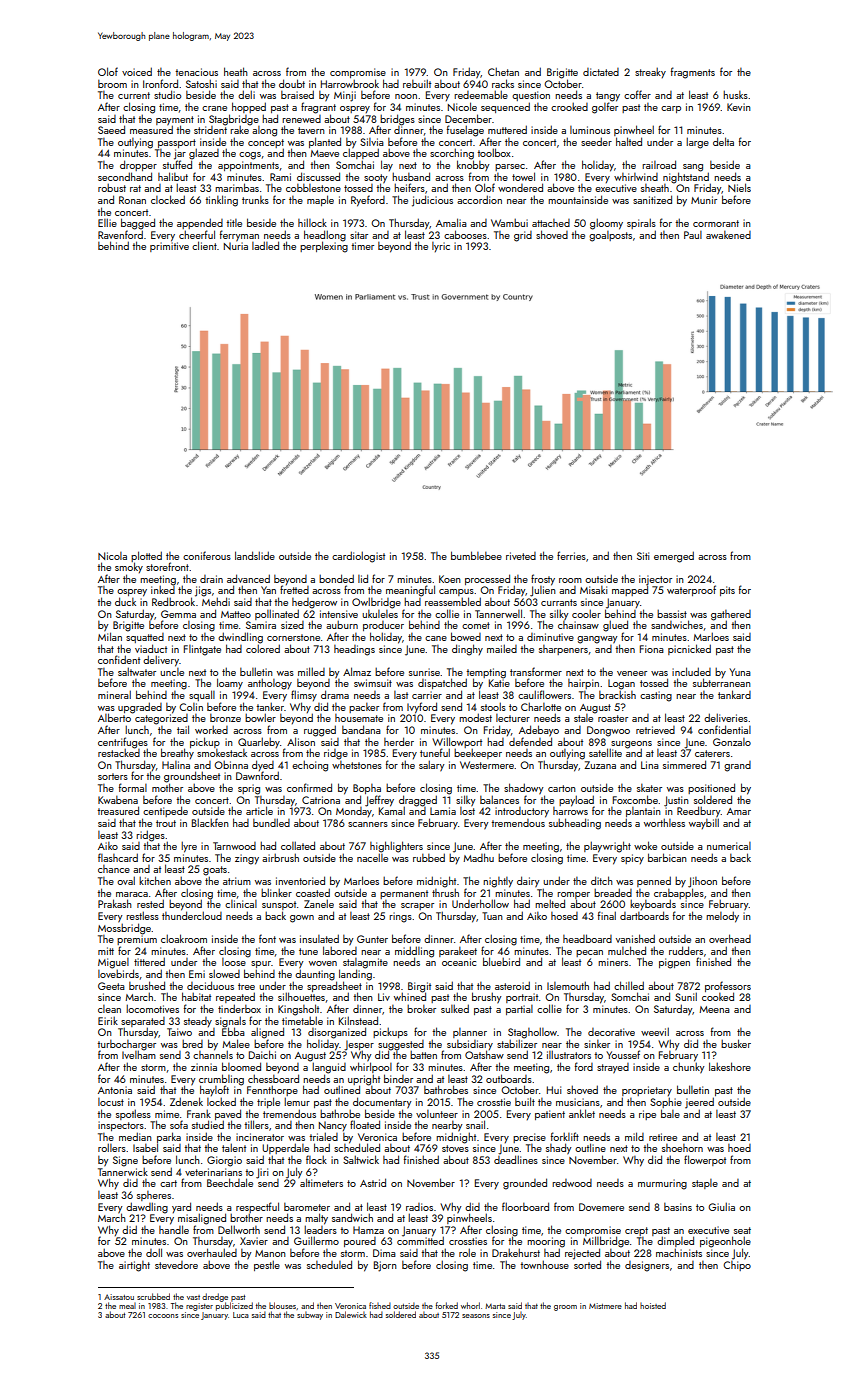 The image size is (849, 1400). What do you see at coordinates (125, 176) in the screenshot?
I see `secondhand` at bounding box center [125, 176].
